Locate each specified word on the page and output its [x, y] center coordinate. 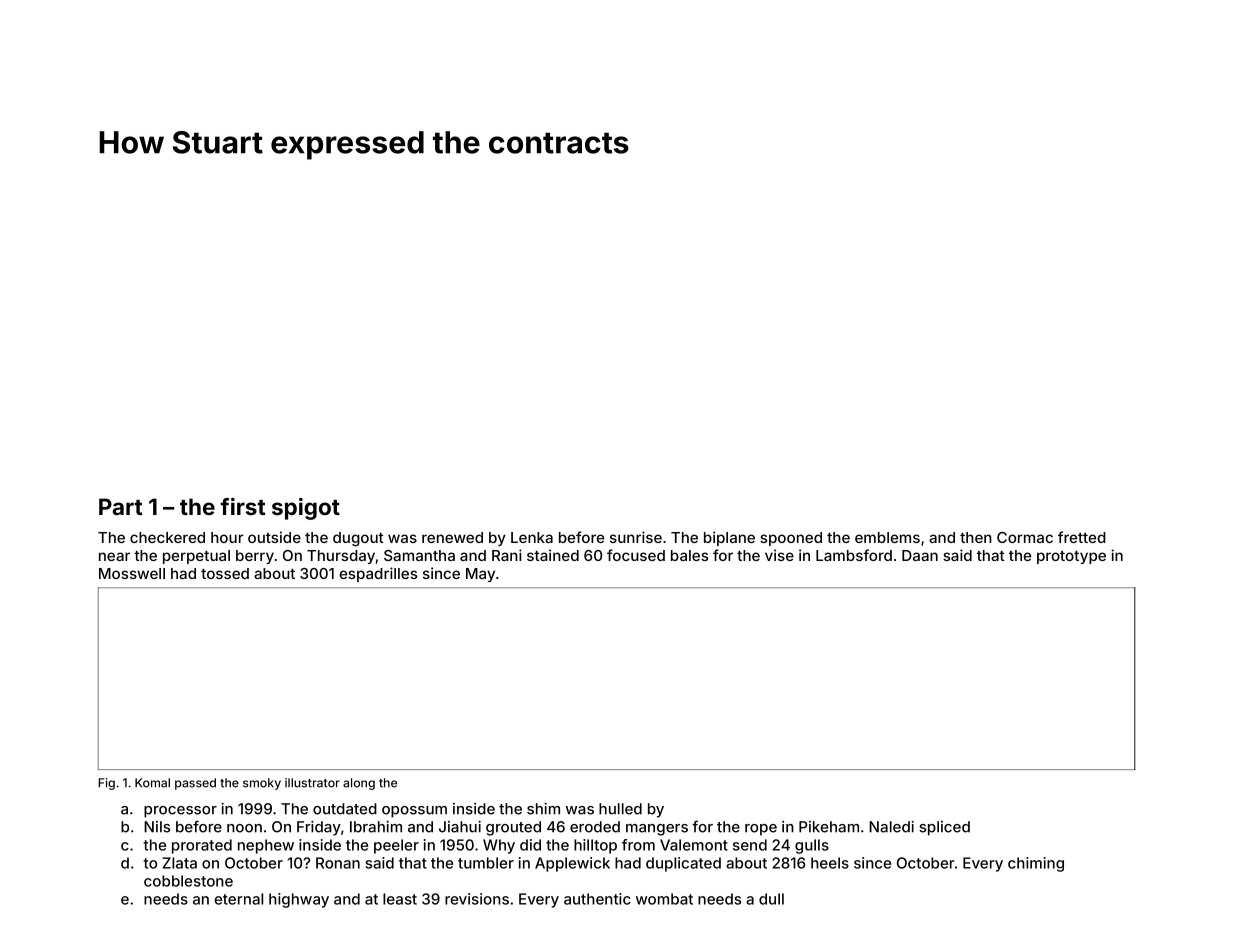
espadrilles [378, 574]
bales [689, 555]
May [480, 575]
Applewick [572, 864]
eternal [238, 899]
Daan [920, 555]
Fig [106, 784]
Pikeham [829, 827]
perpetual [196, 557]
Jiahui [460, 827]
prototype [1071, 557]
